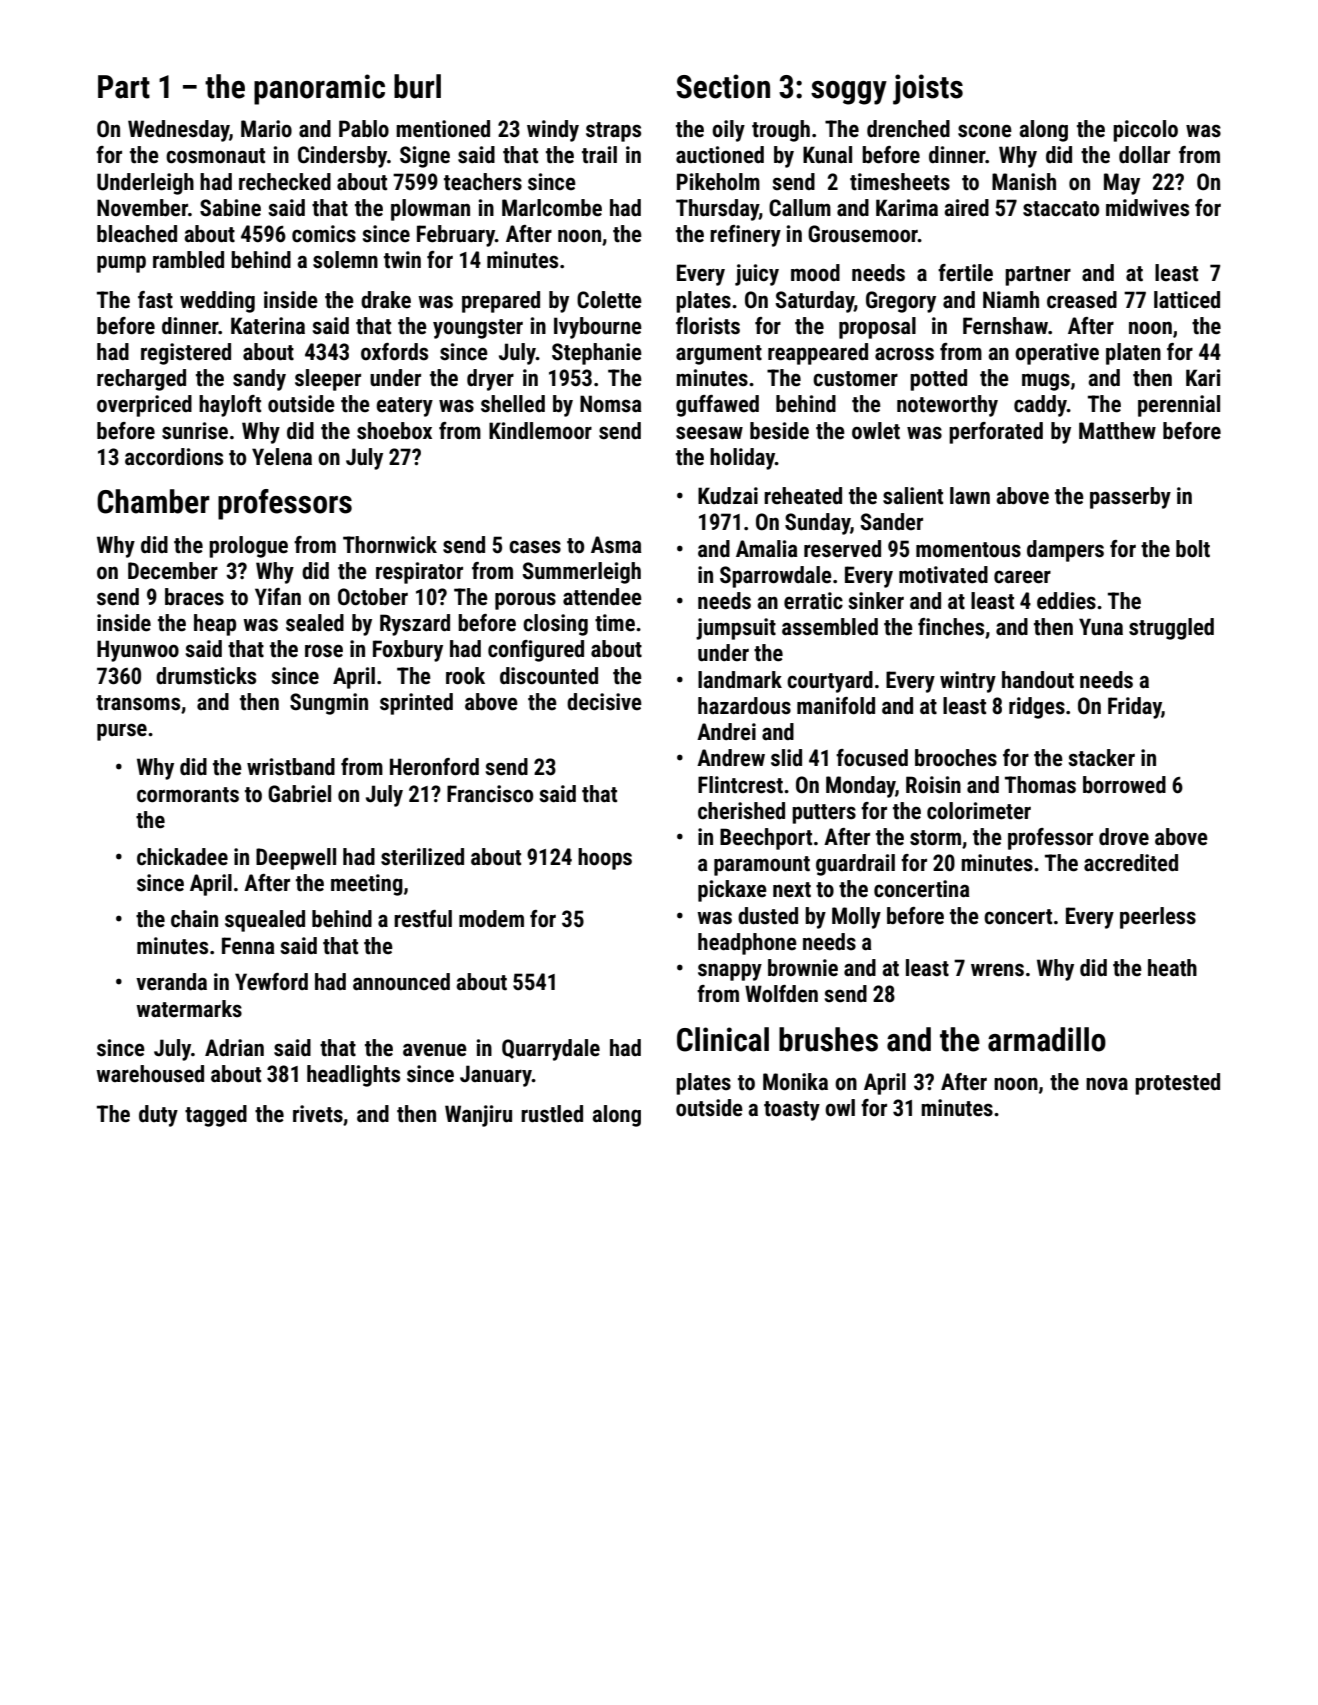 Image resolution: width=1318 pixels, height=1705 pixels. What do you see at coordinates (1187, 300) in the screenshot?
I see `latticed` at bounding box center [1187, 300].
